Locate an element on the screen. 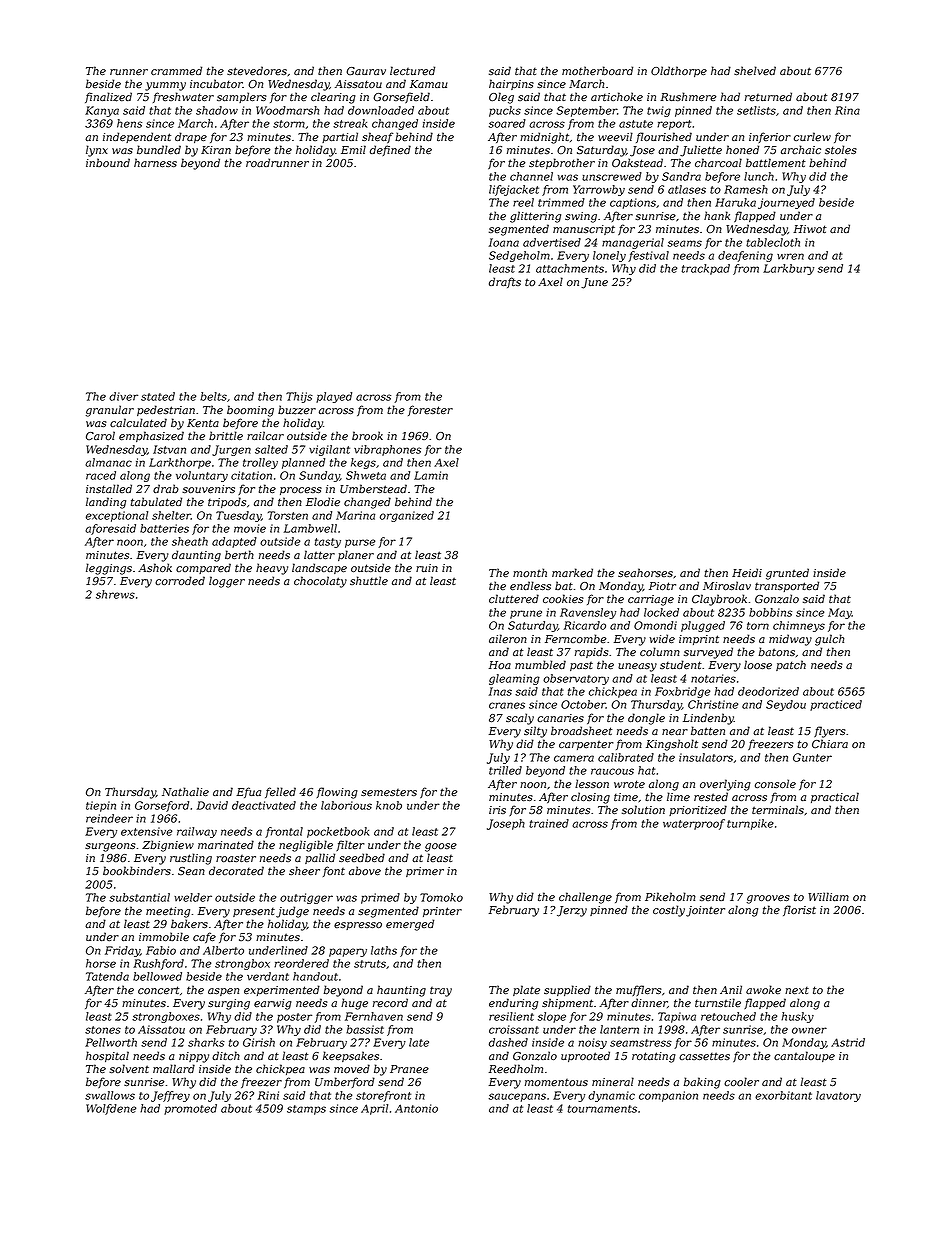 The width and height of the screenshot is (952, 1233). defined is located at coordinates (390, 150).
